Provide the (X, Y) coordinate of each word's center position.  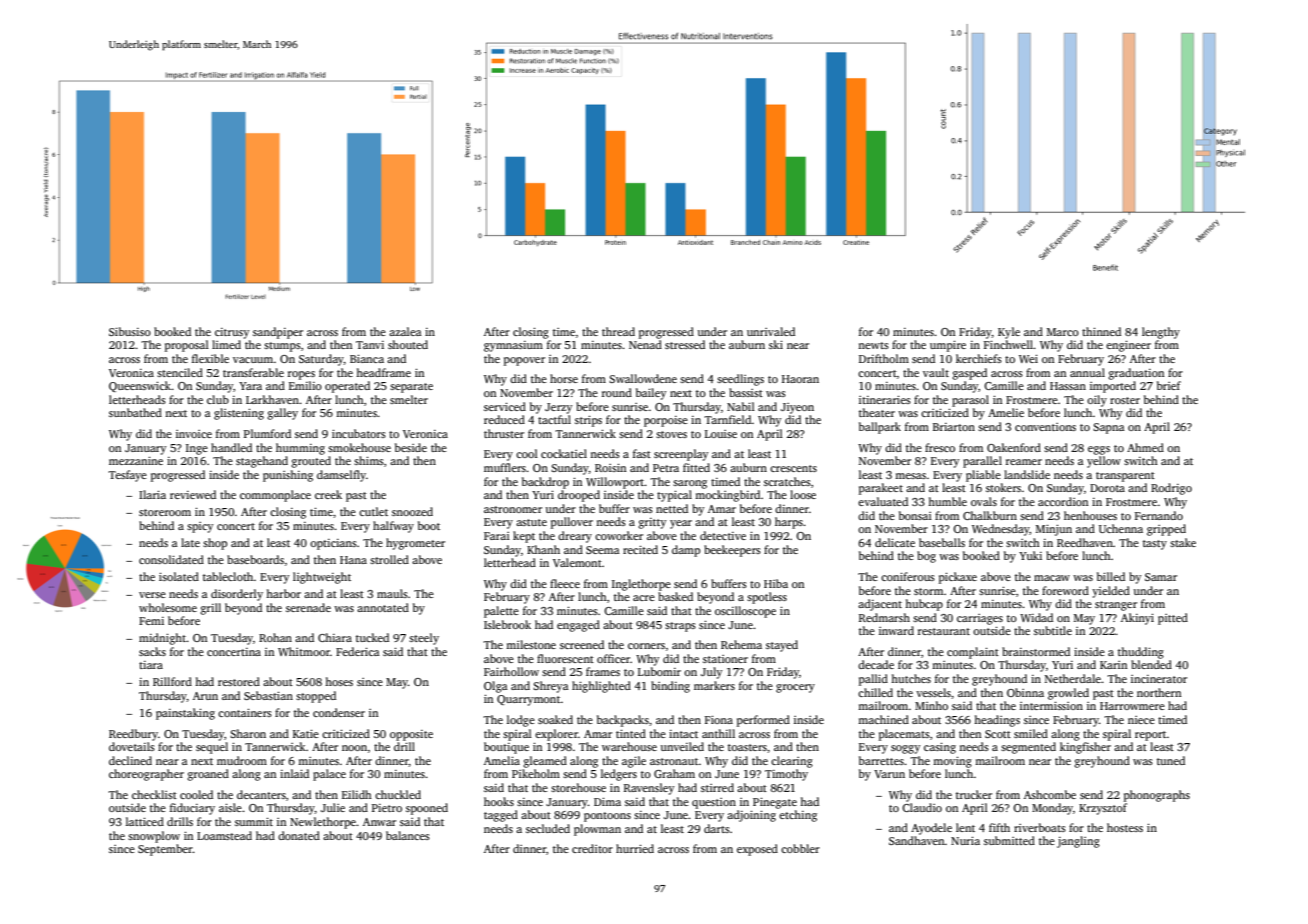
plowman (597, 830)
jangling (1078, 842)
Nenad (645, 344)
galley (282, 414)
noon (354, 748)
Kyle (1009, 333)
